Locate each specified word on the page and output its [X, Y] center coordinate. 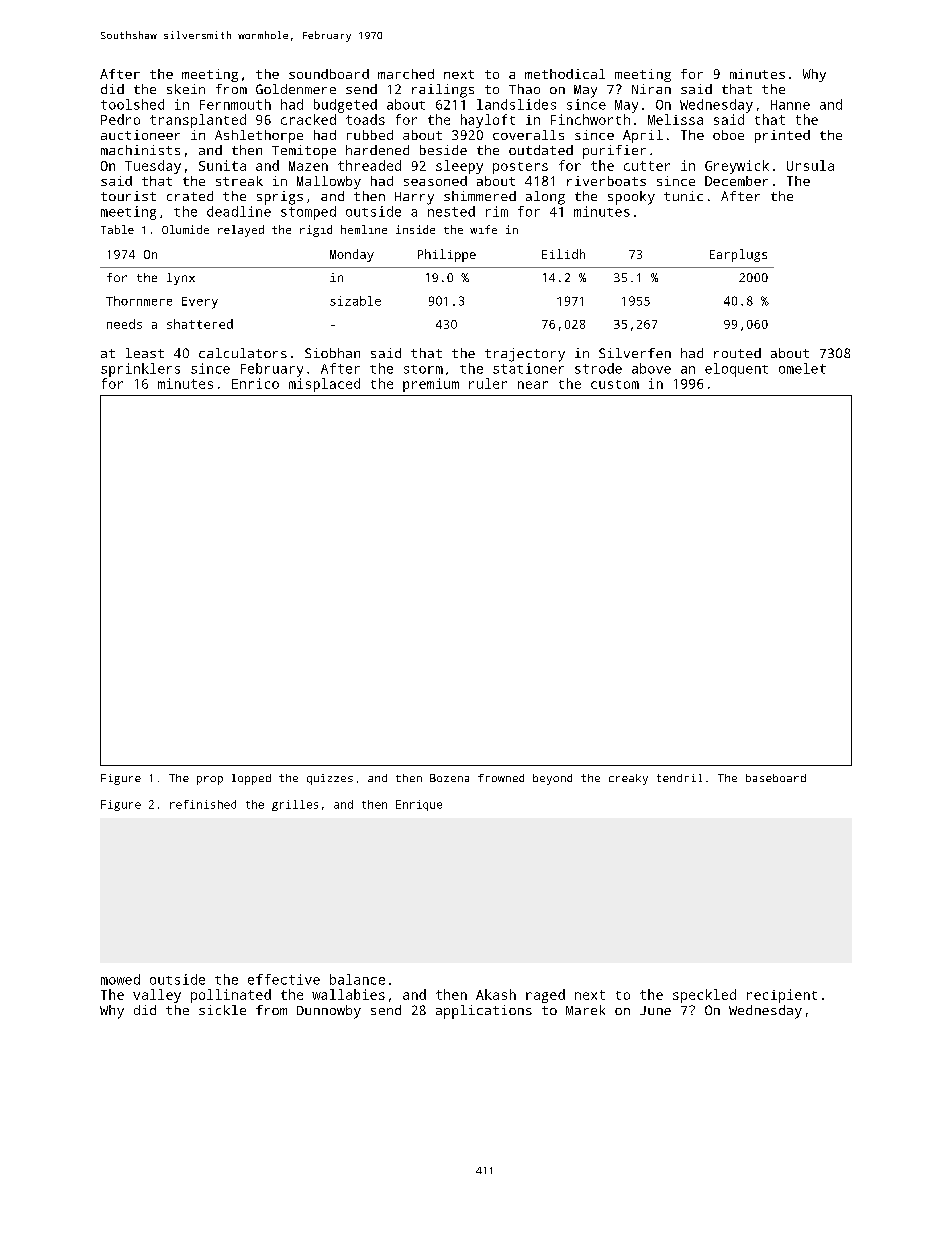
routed [737, 353]
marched [406, 74]
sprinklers [140, 370]
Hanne [790, 105]
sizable [355, 301]
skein [186, 89]
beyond [552, 779]
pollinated [231, 996]
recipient [782, 996]
